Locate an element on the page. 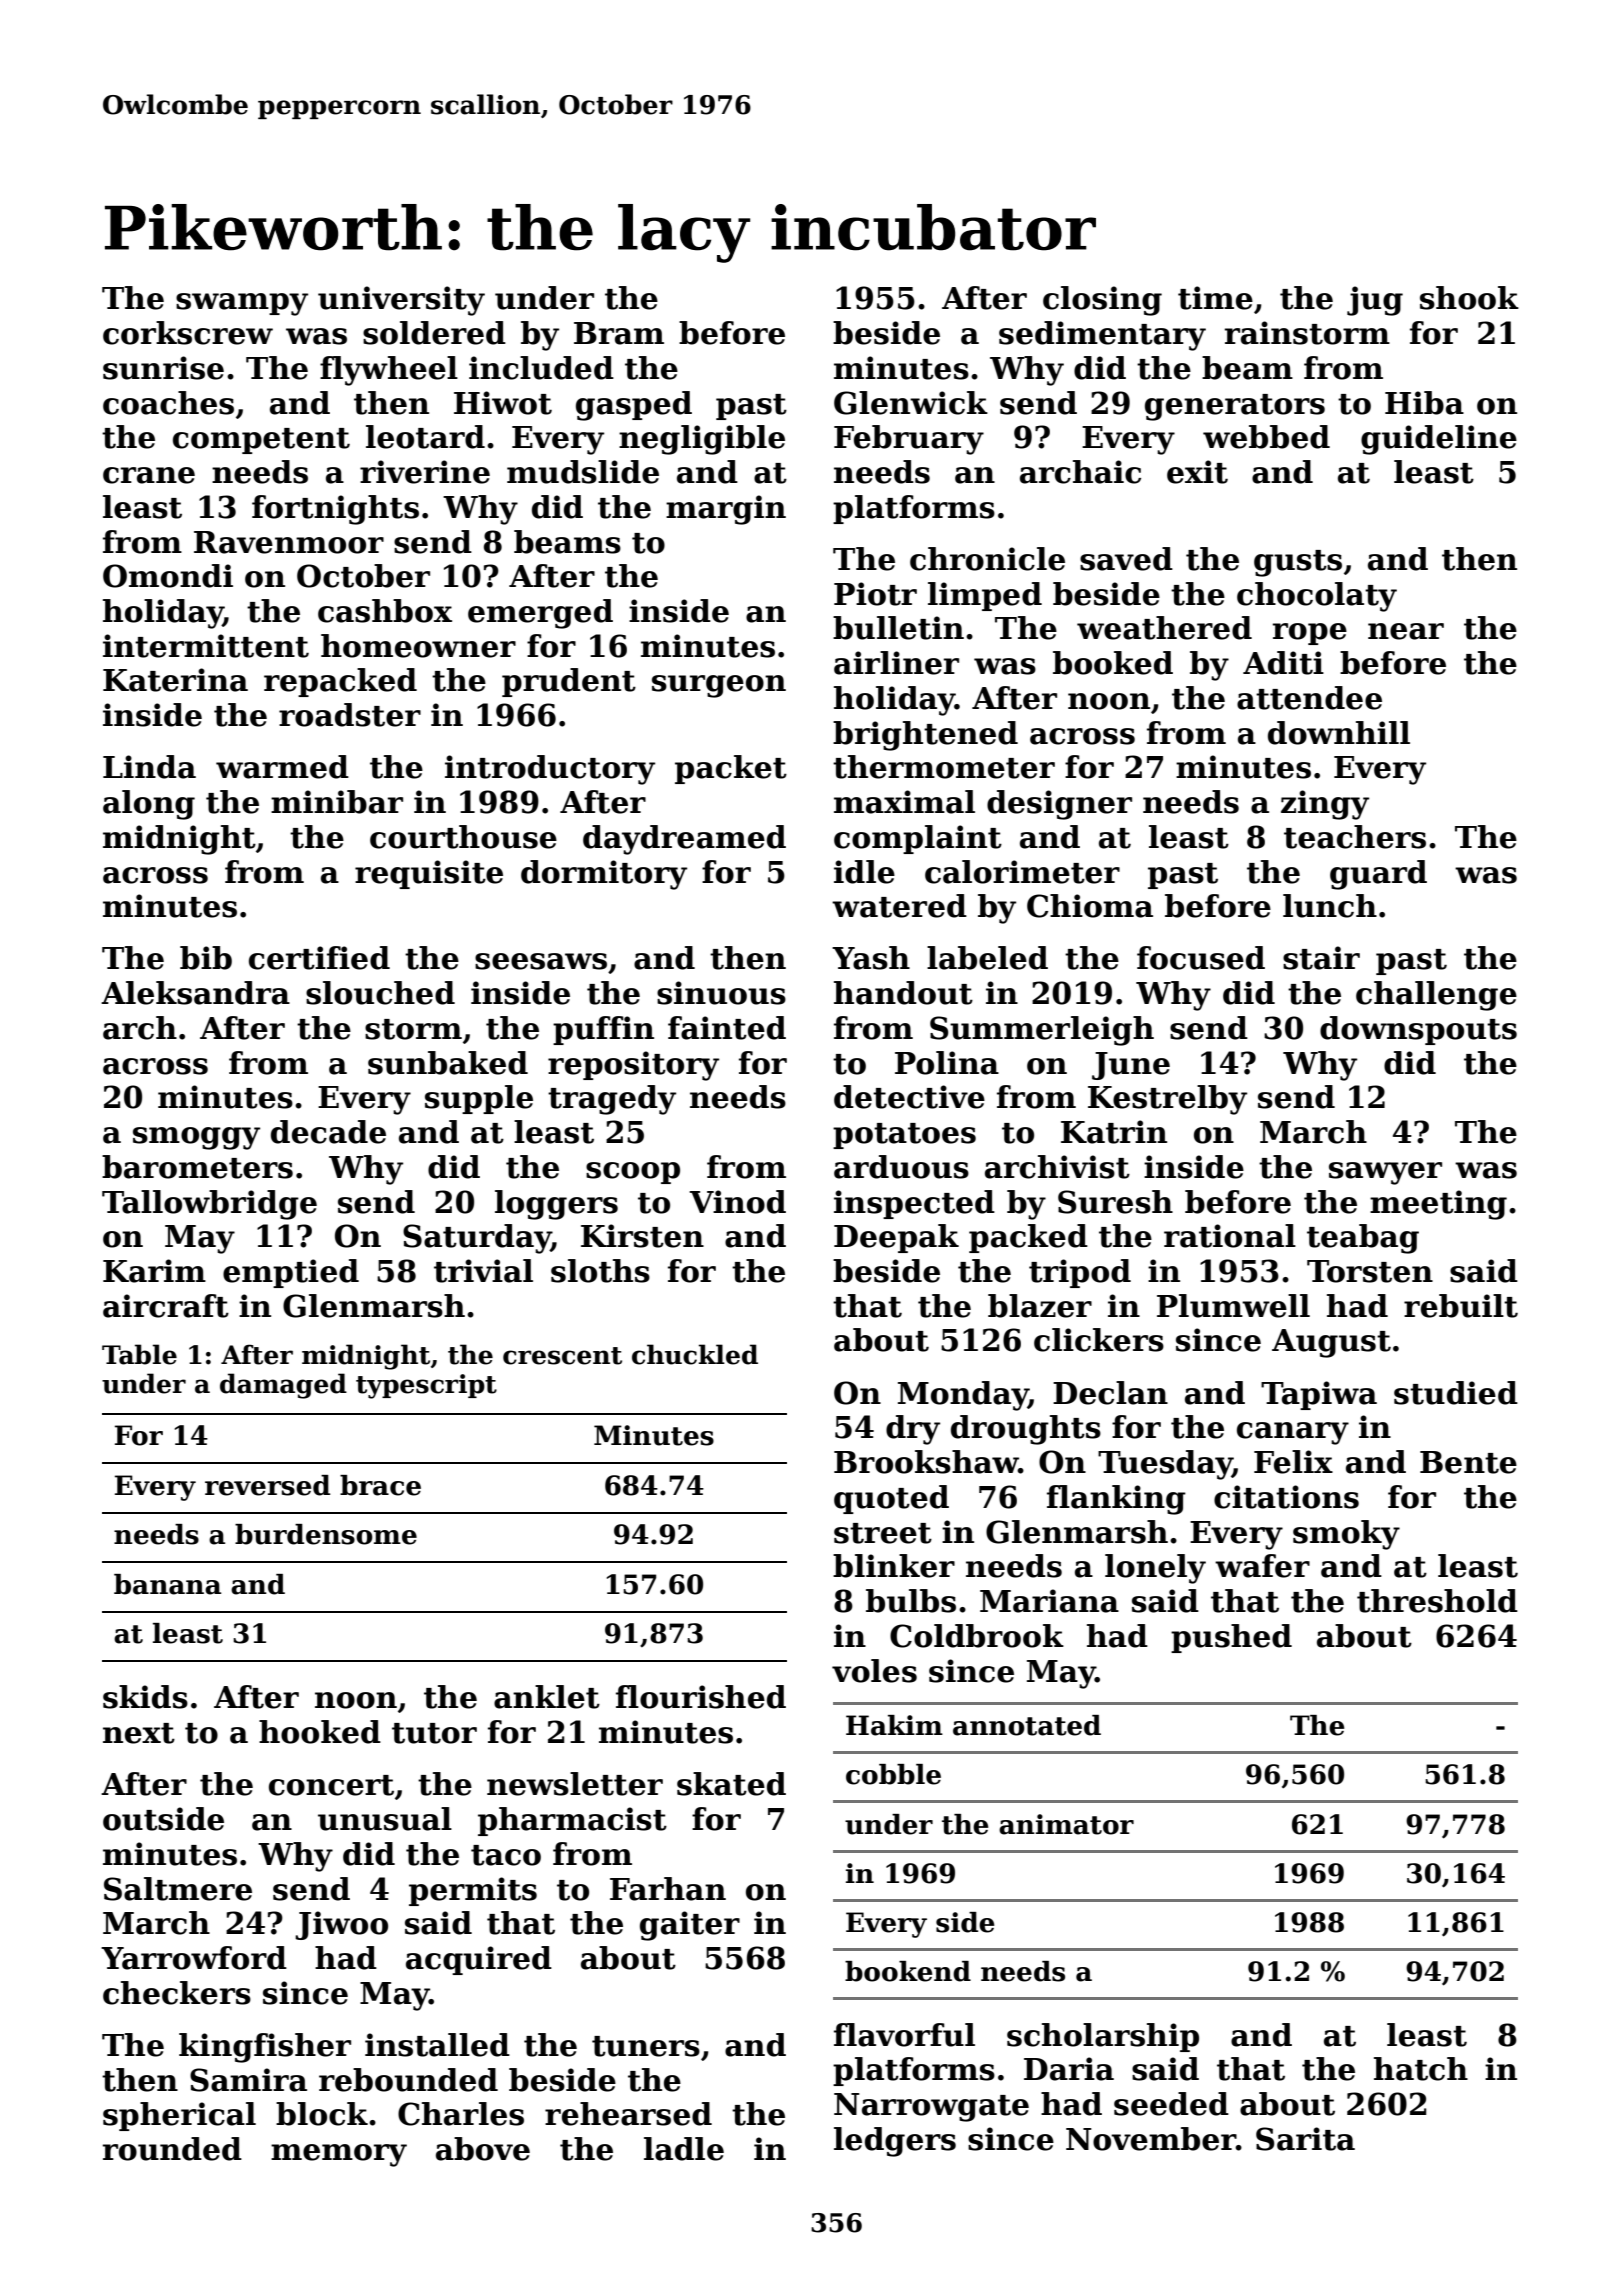  downhill is located at coordinates (1339, 733).
